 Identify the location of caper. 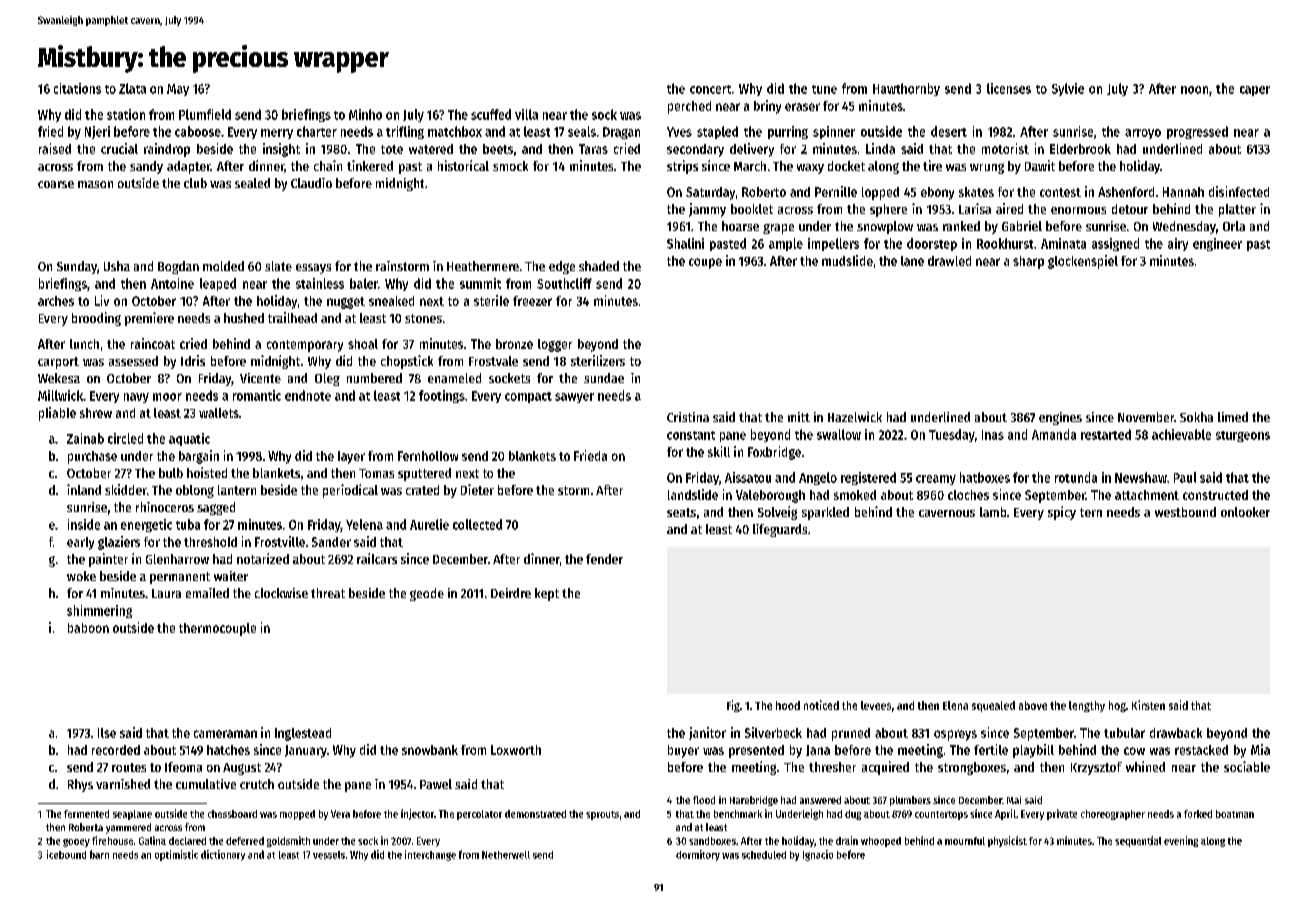
(1255, 91).
